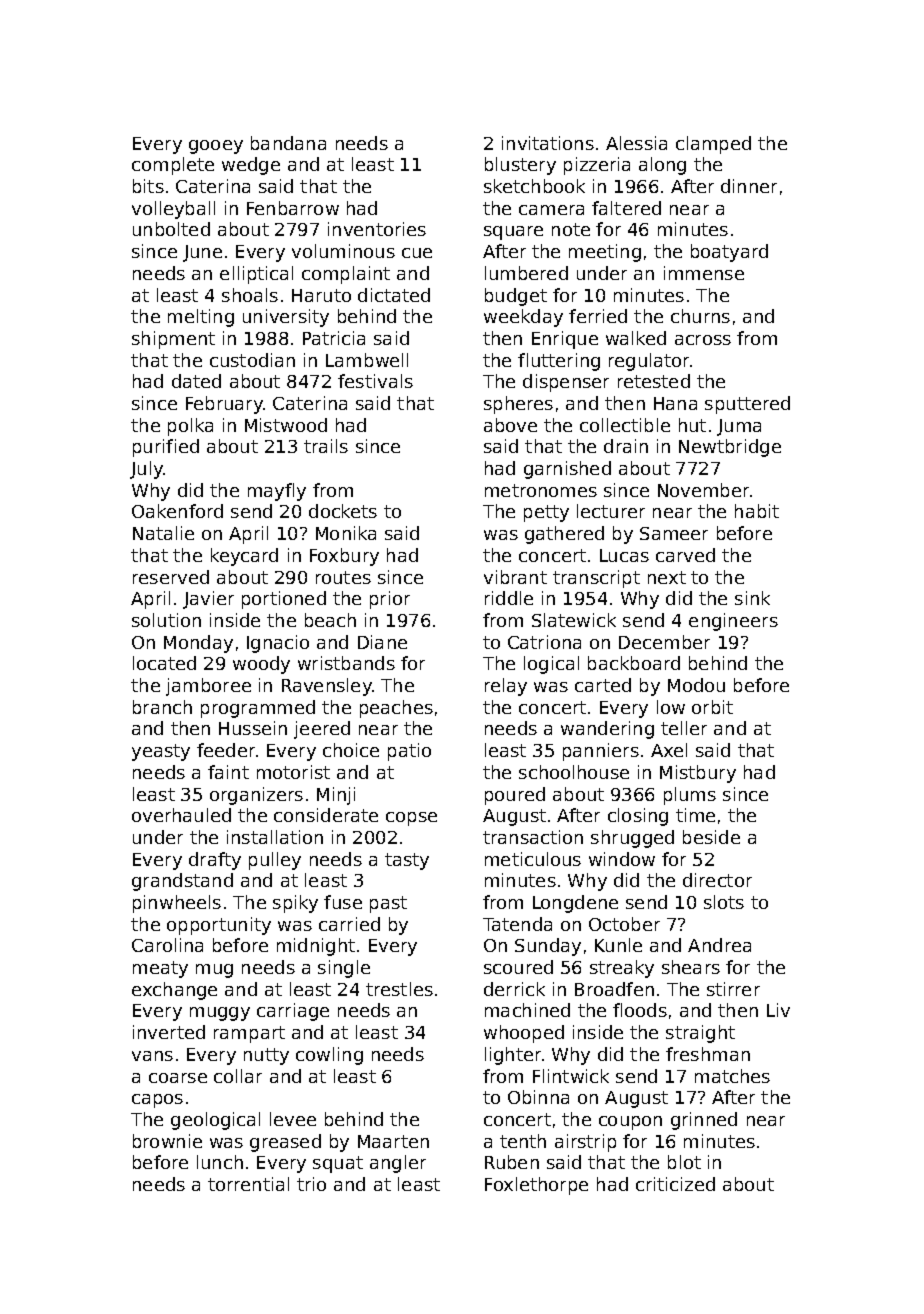  Describe the element at coordinates (161, 752) in the document. I see `yeasty` at that location.
